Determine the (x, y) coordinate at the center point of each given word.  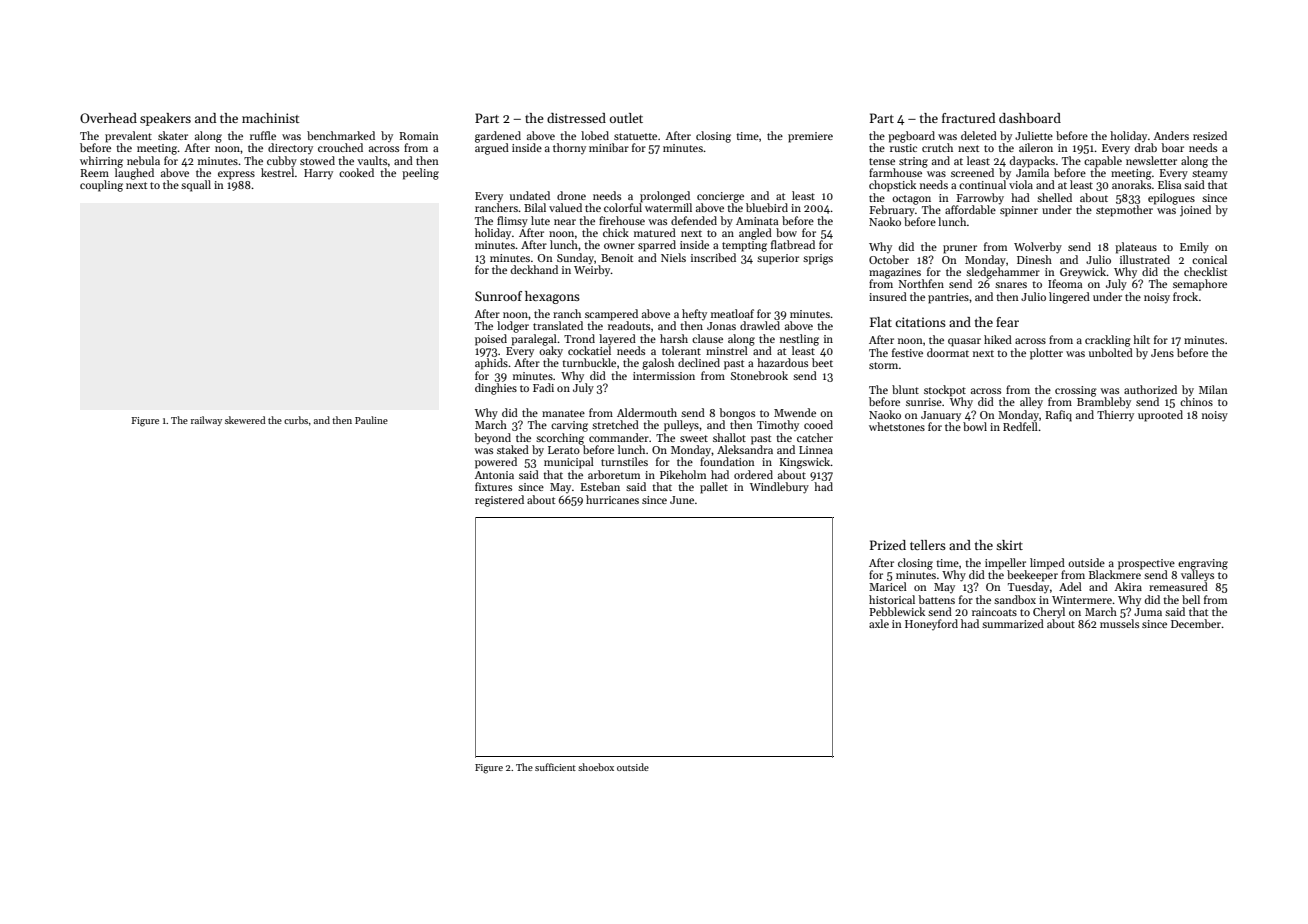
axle (879, 623)
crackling (1108, 341)
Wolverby (1038, 248)
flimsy (512, 222)
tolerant (681, 350)
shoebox (596, 767)
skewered (245, 420)
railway (206, 421)
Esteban (600, 486)
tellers (928, 545)
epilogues (1171, 199)
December (1196, 623)
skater (173, 135)
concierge (720, 197)
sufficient (555, 767)
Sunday (575, 259)
